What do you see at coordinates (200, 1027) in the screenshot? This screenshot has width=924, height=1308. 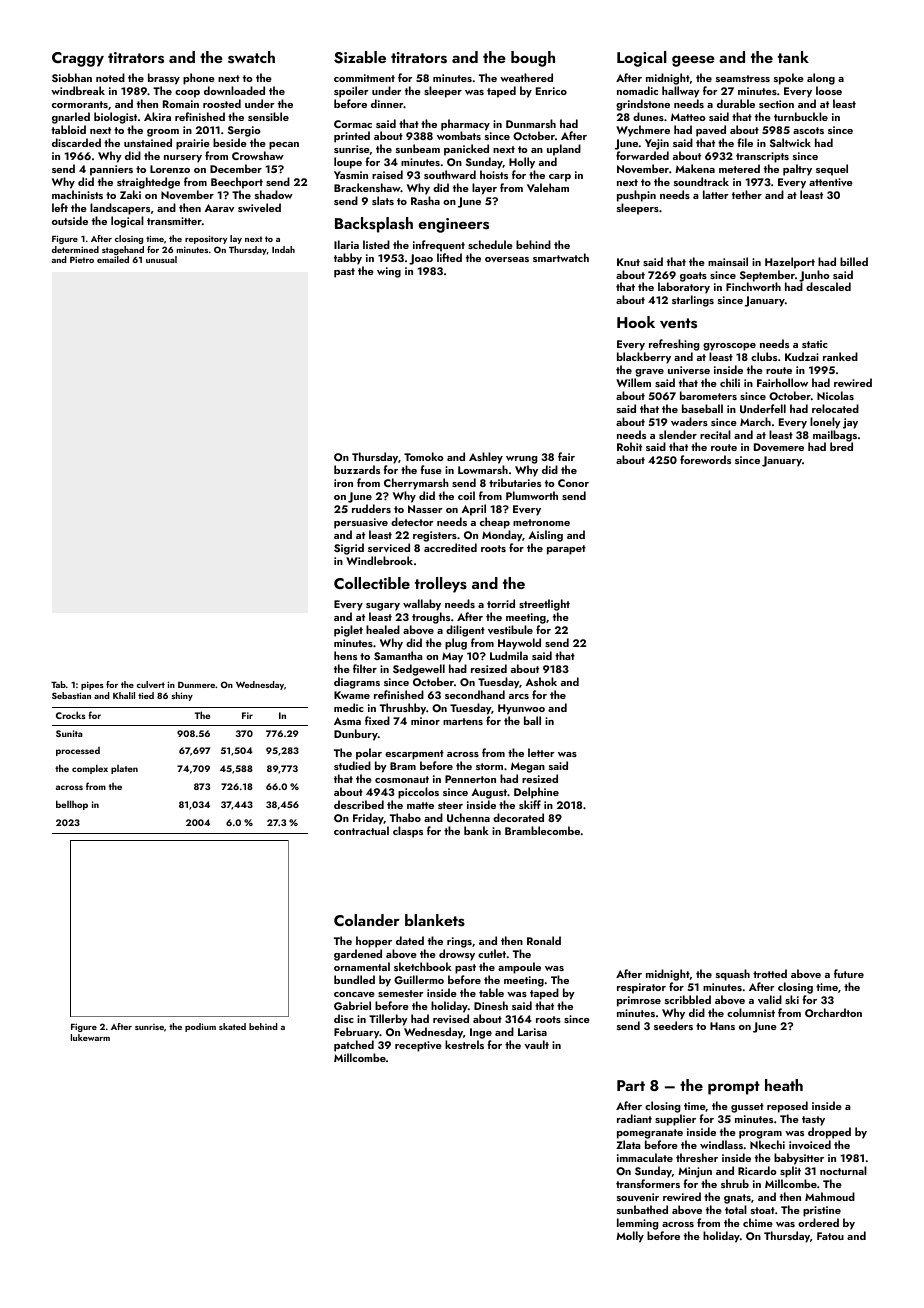 I see `podium` at bounding box center [200, 1027].
